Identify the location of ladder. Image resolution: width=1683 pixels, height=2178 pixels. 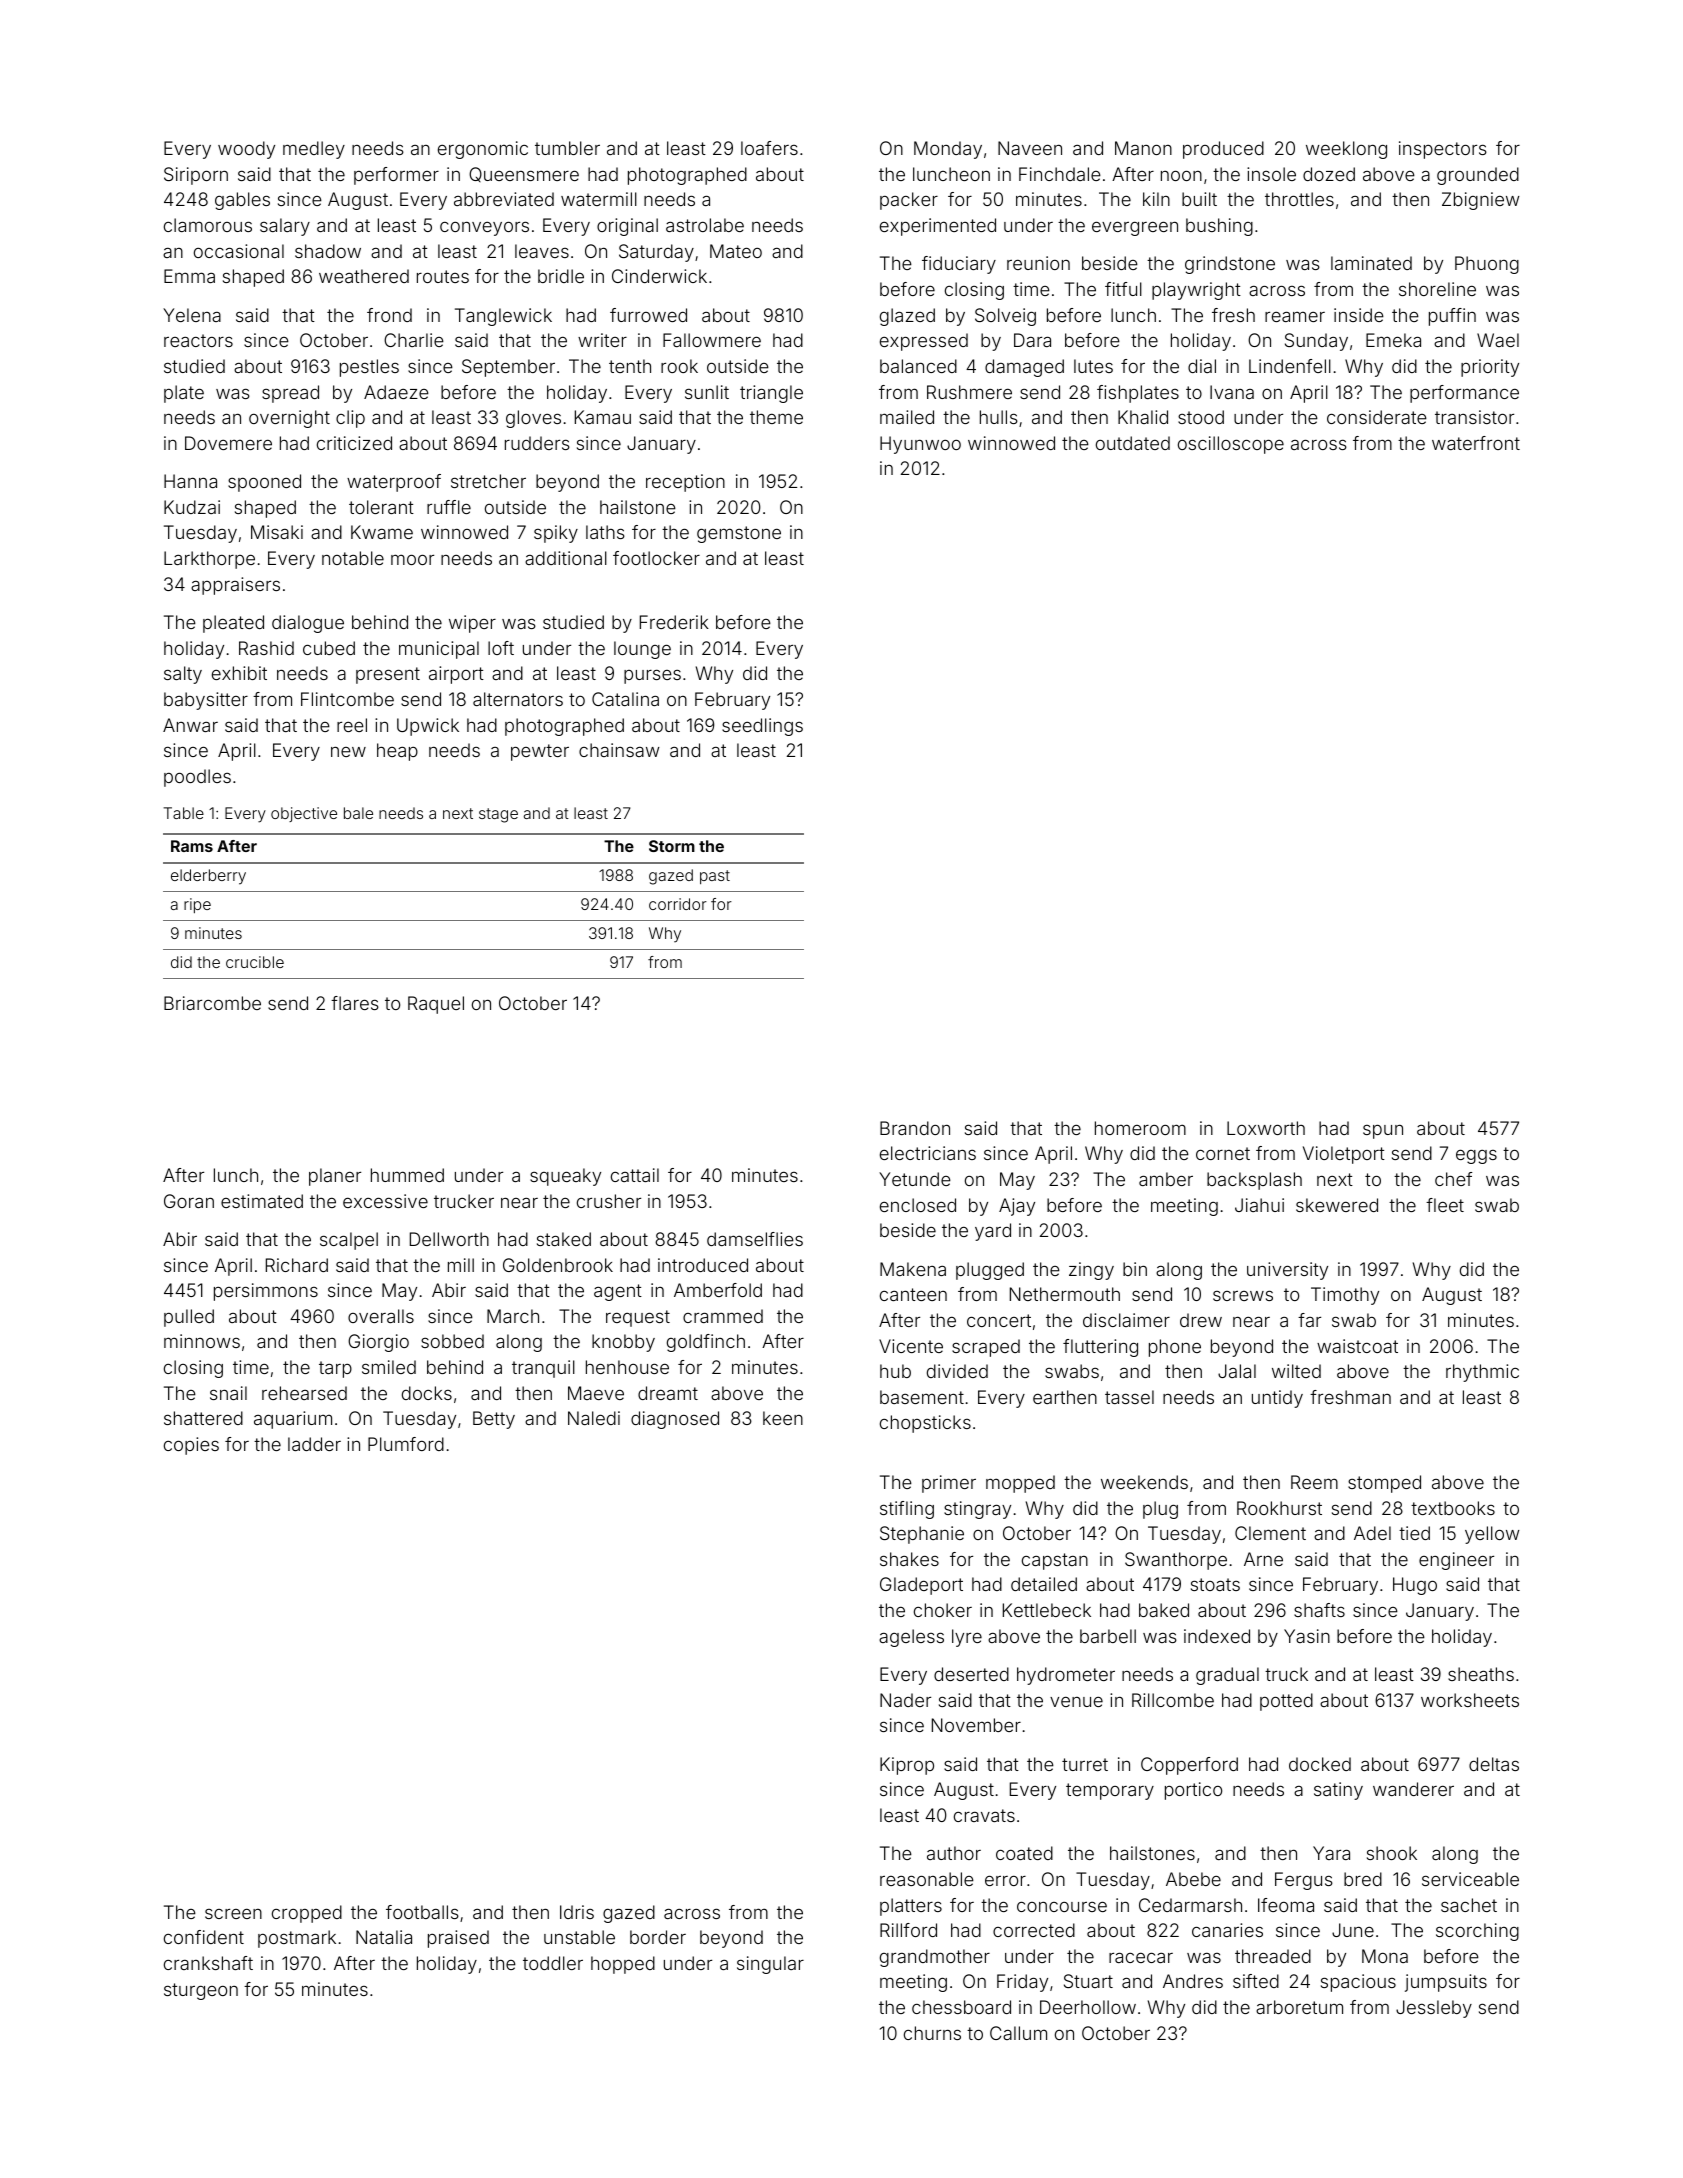
(314, 1444).
